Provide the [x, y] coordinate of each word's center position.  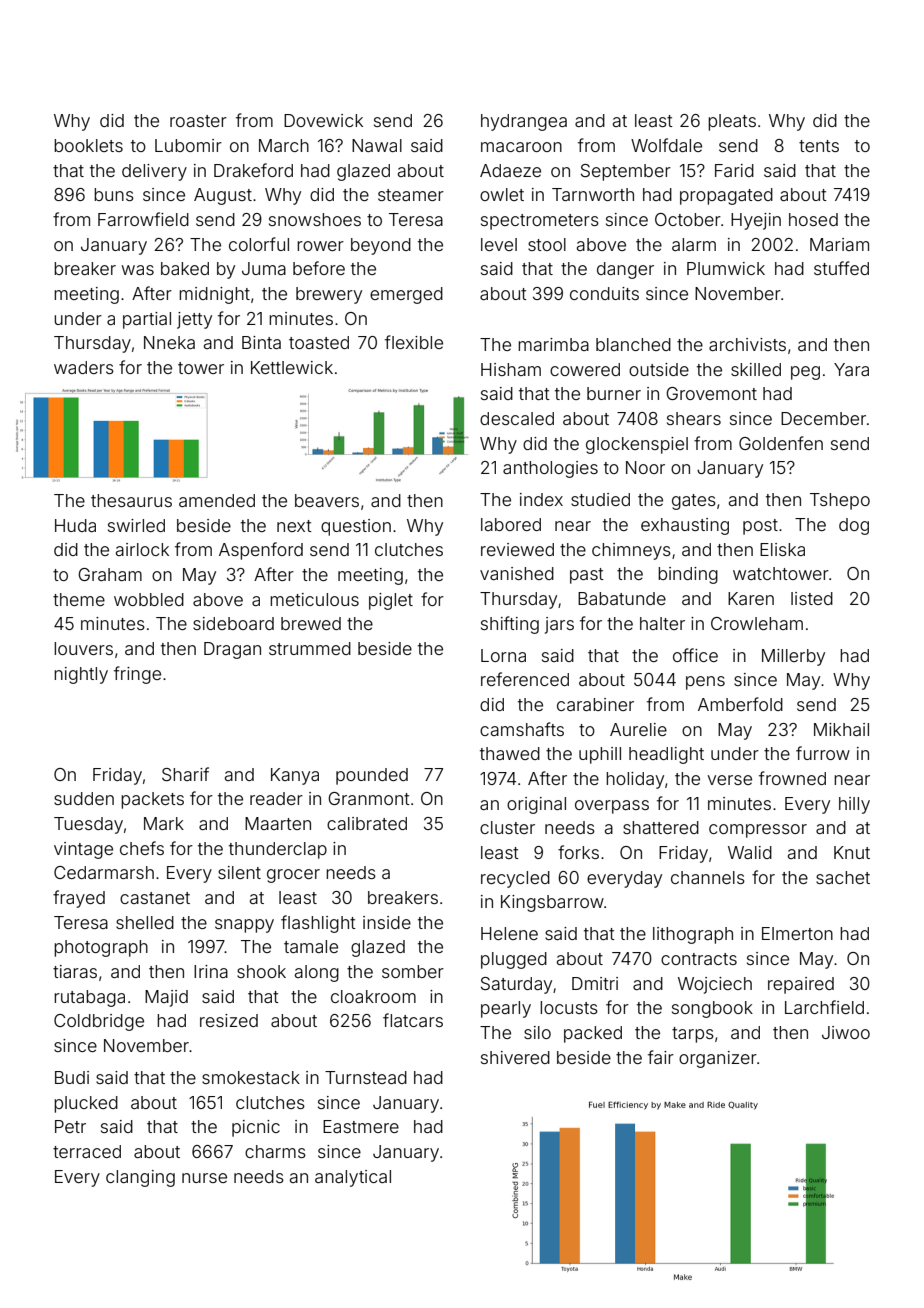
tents [819, 146]
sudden [84, 798]
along [317, 973]
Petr [70, 1126]
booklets [88, 145]
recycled [515, 879]
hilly [854, 805]
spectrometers [540, 222]
